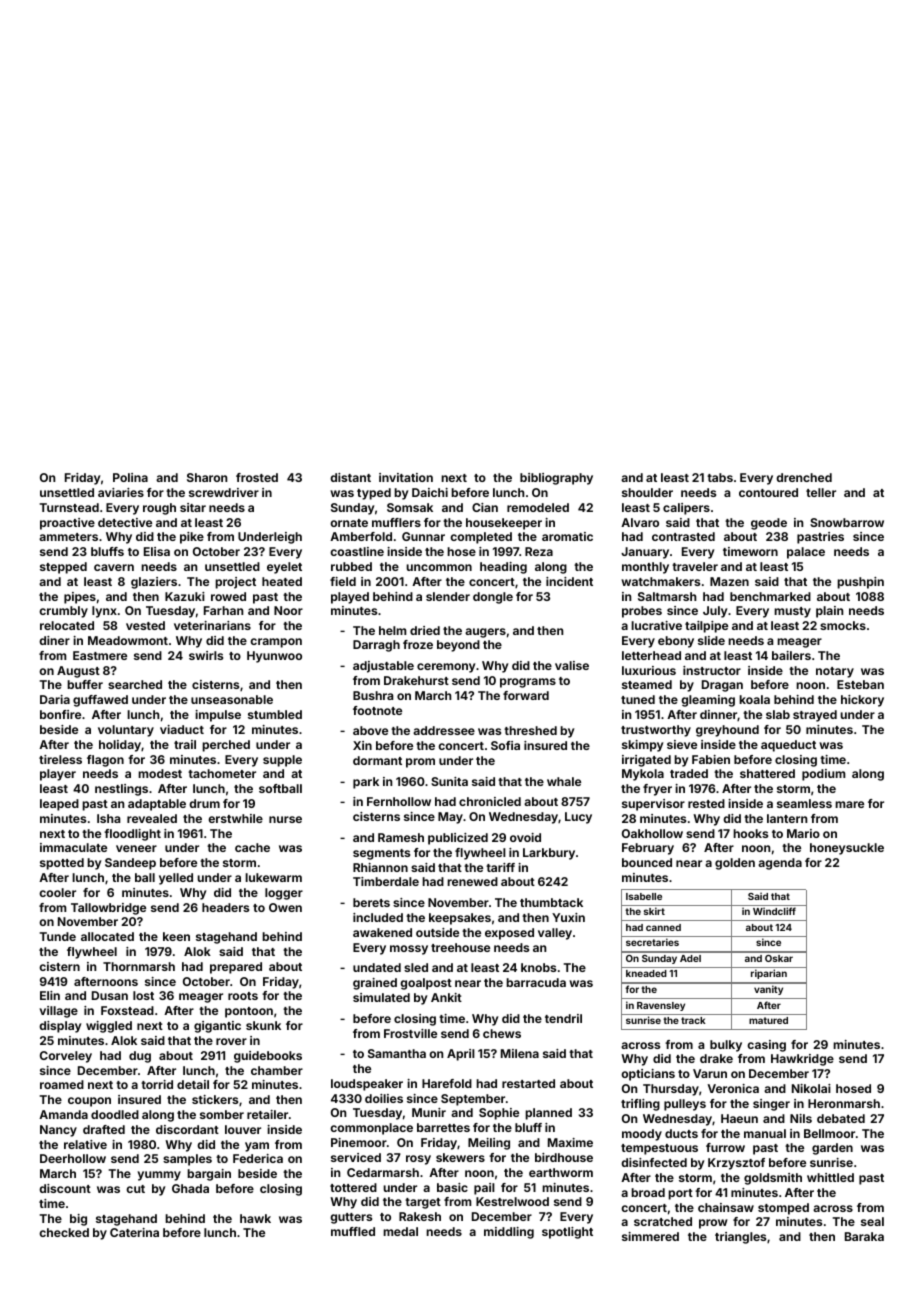 The height and width of the page is (1308, 924). Describe the element at coordinates (766, 1046) in the page. I see `casing` at that location.
